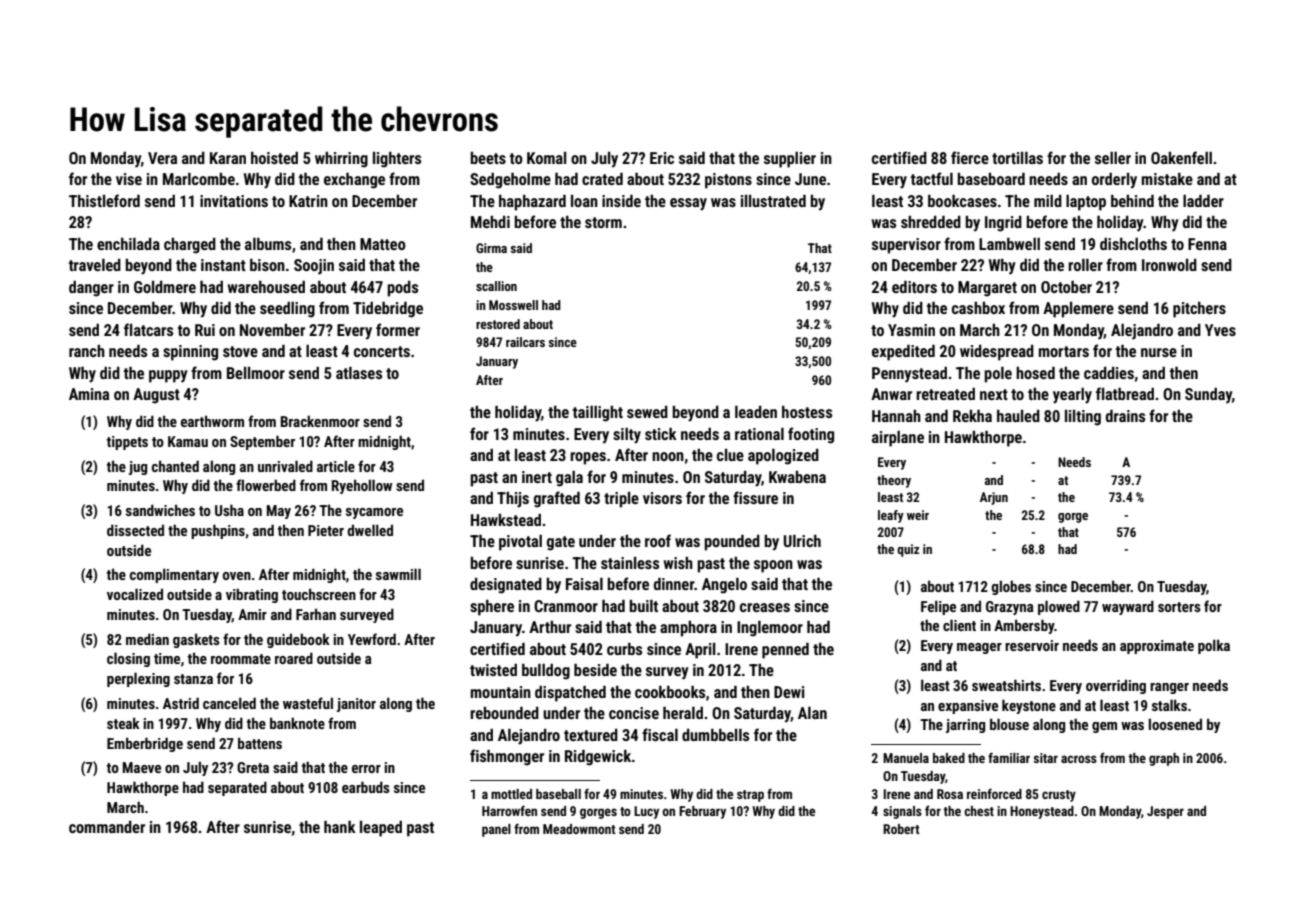  Describe the element at coordinates (107, 827) in the document. I see `commander` at that location.
